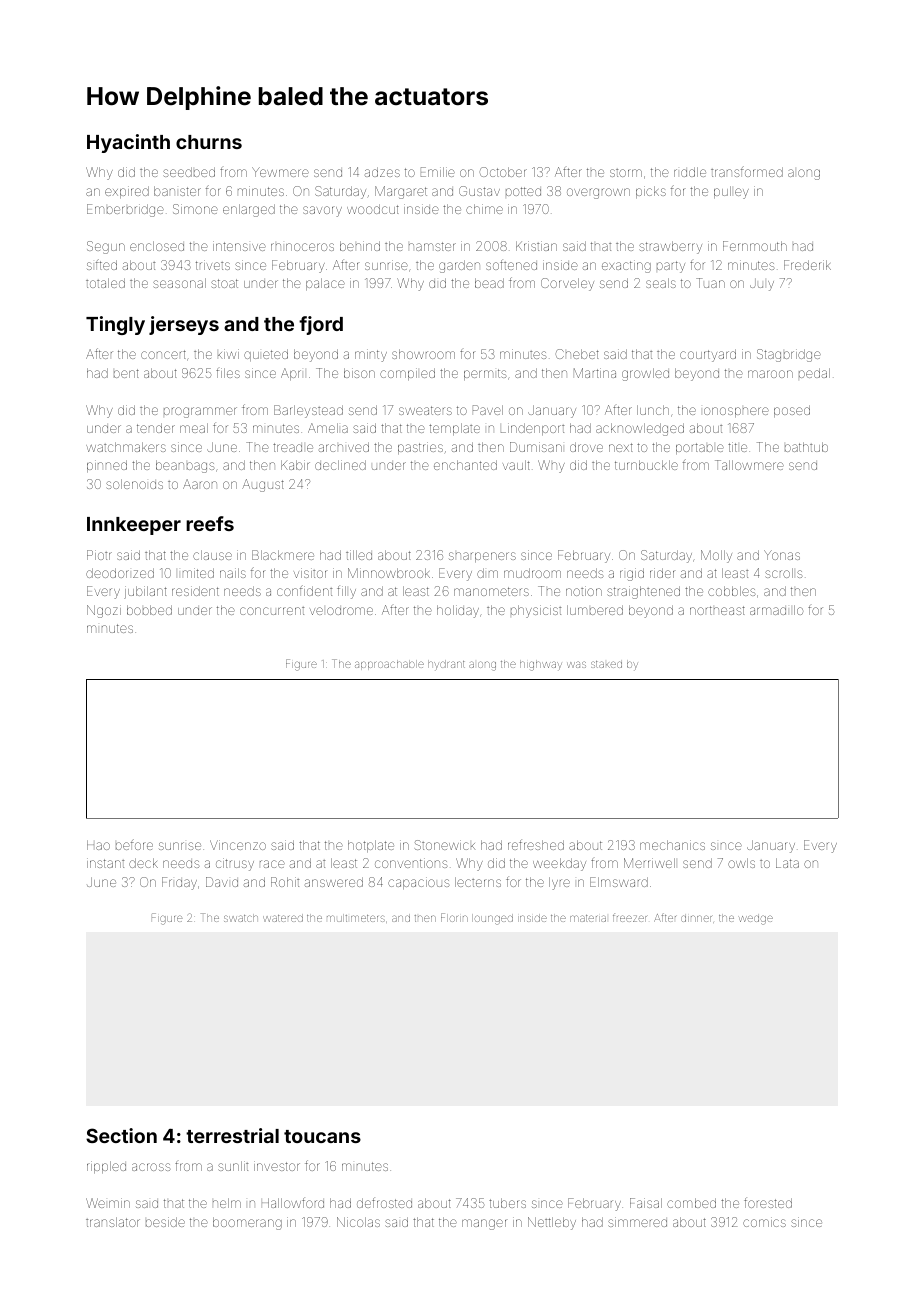 The image size is (924, 1308). Describe the element at coordinates (559, 864) in the image. I see `weekday` at that location.
